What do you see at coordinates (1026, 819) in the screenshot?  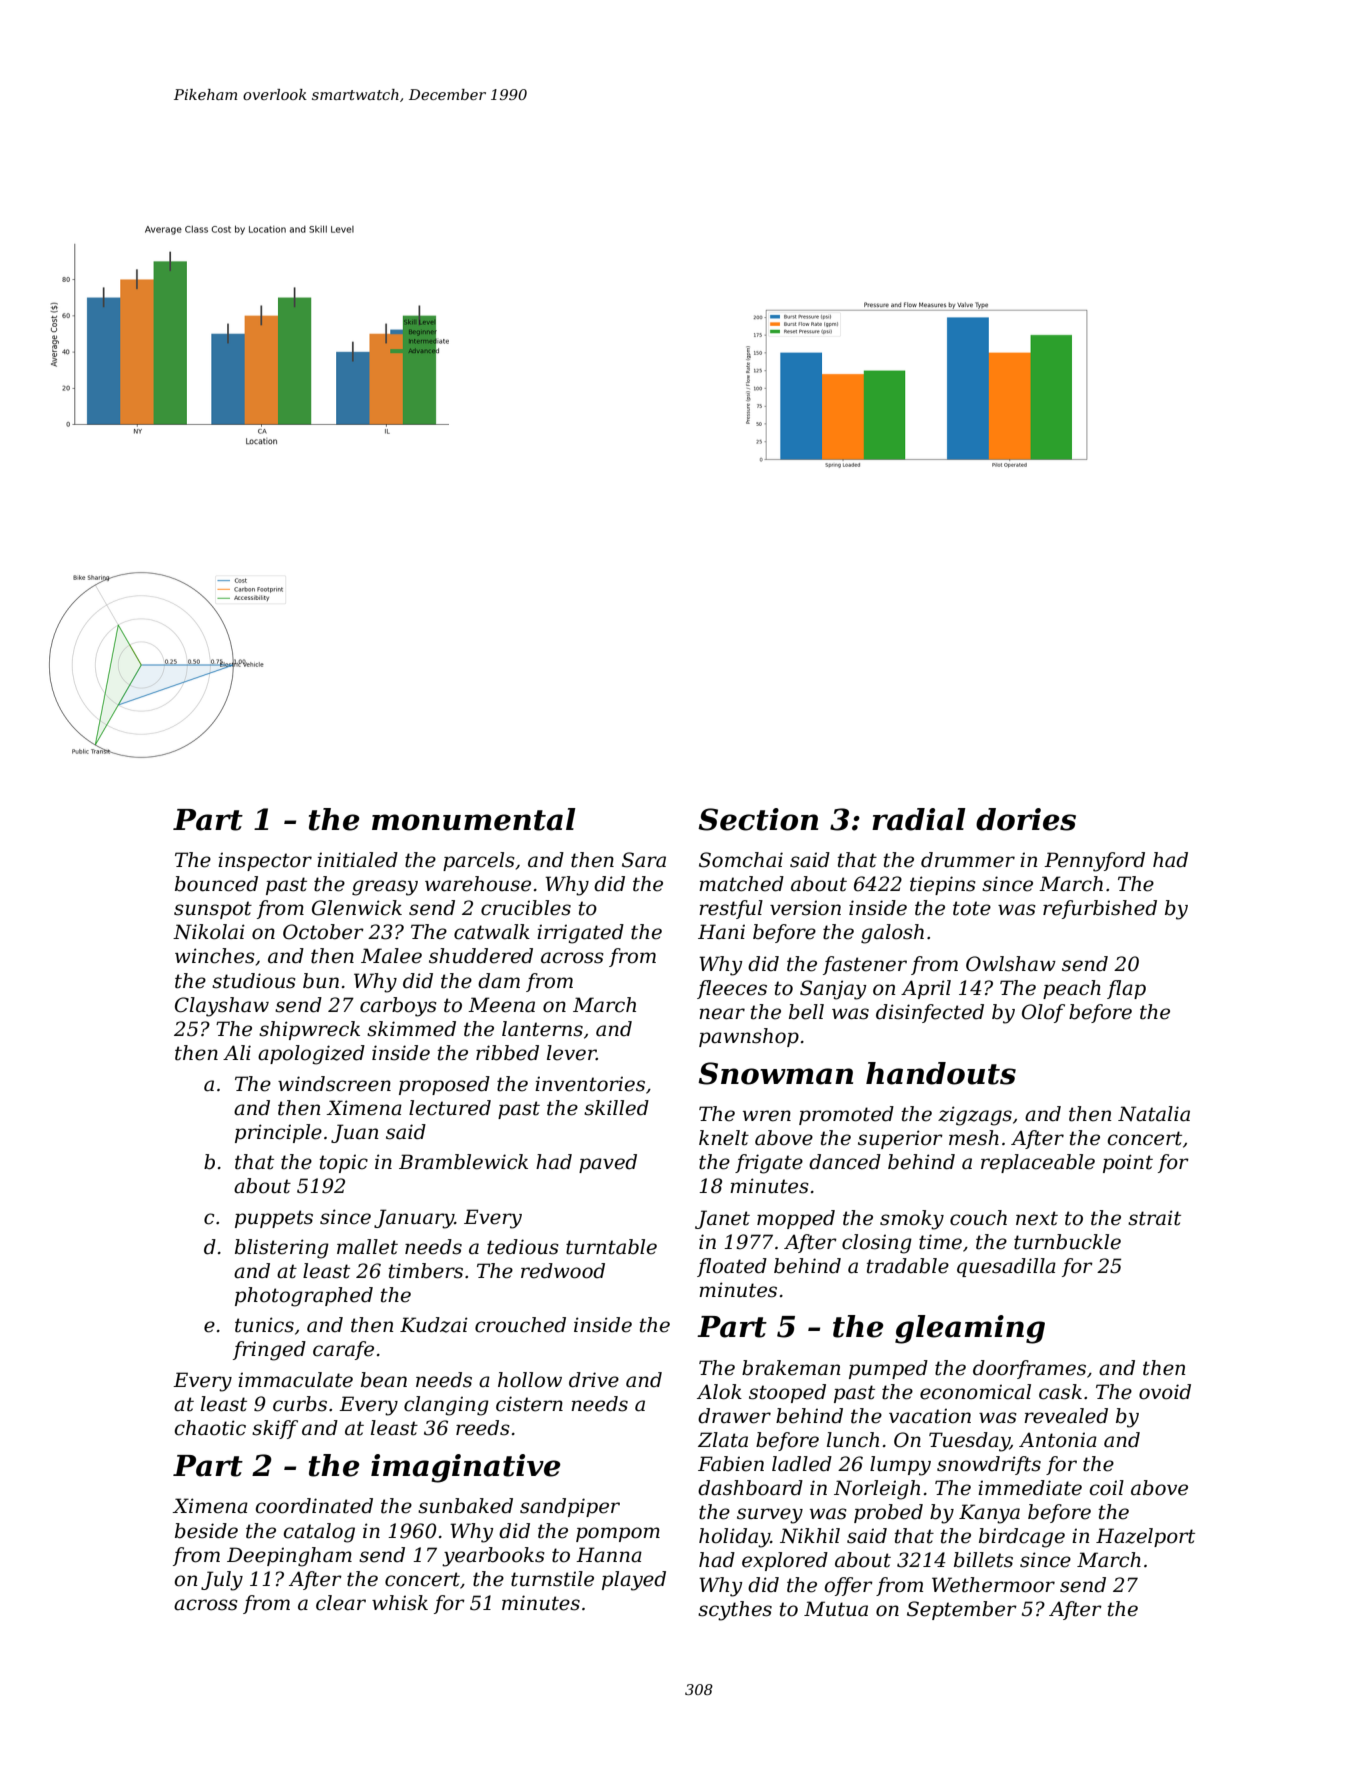 I see `dories` at bounding box center [1026, 819].
